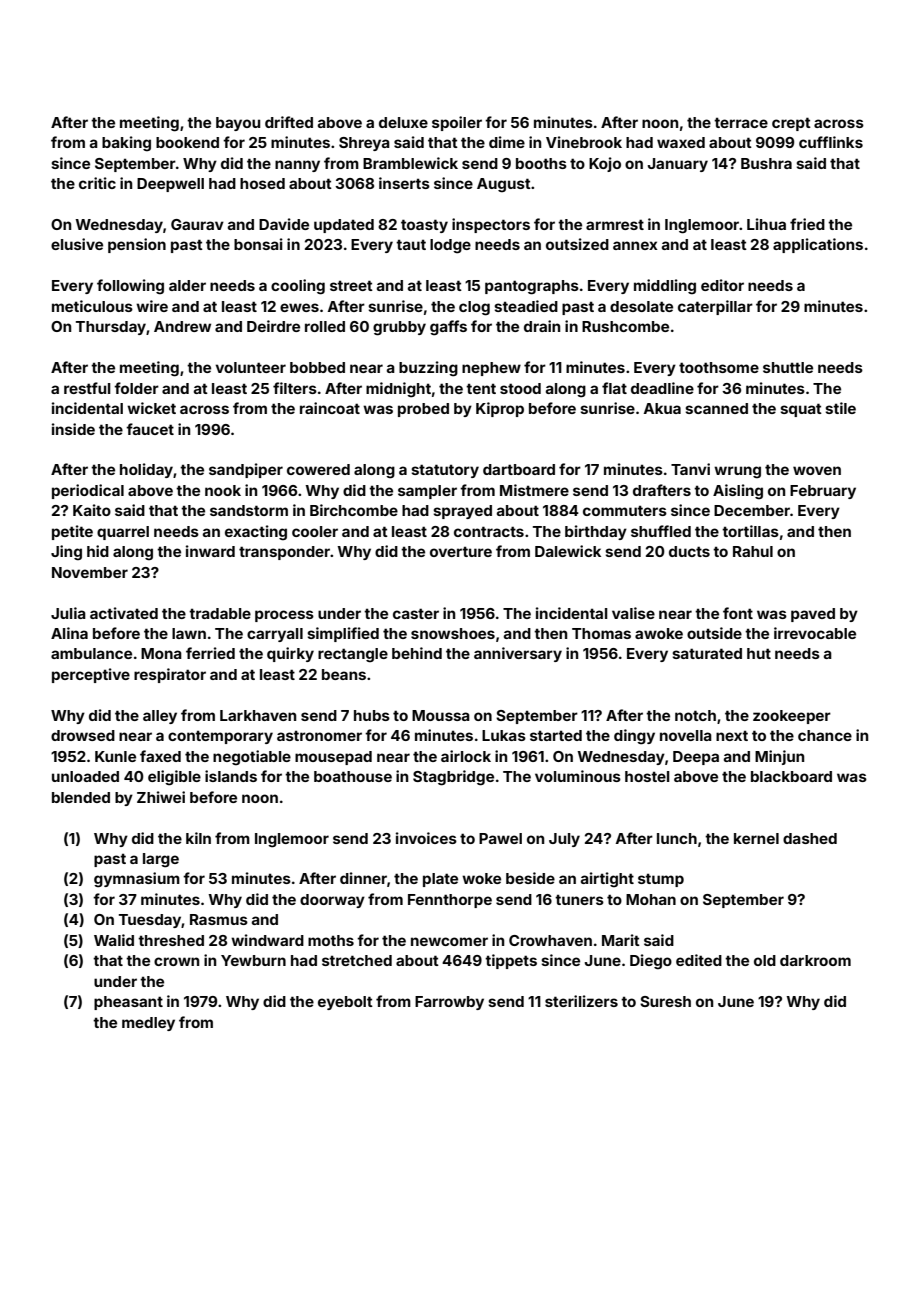 This screenshot has width=924, height=1308. What do you see at coordinates (137, 880) in the screenshot?
I see `gymnasium` at bounding box center [137, 880].
